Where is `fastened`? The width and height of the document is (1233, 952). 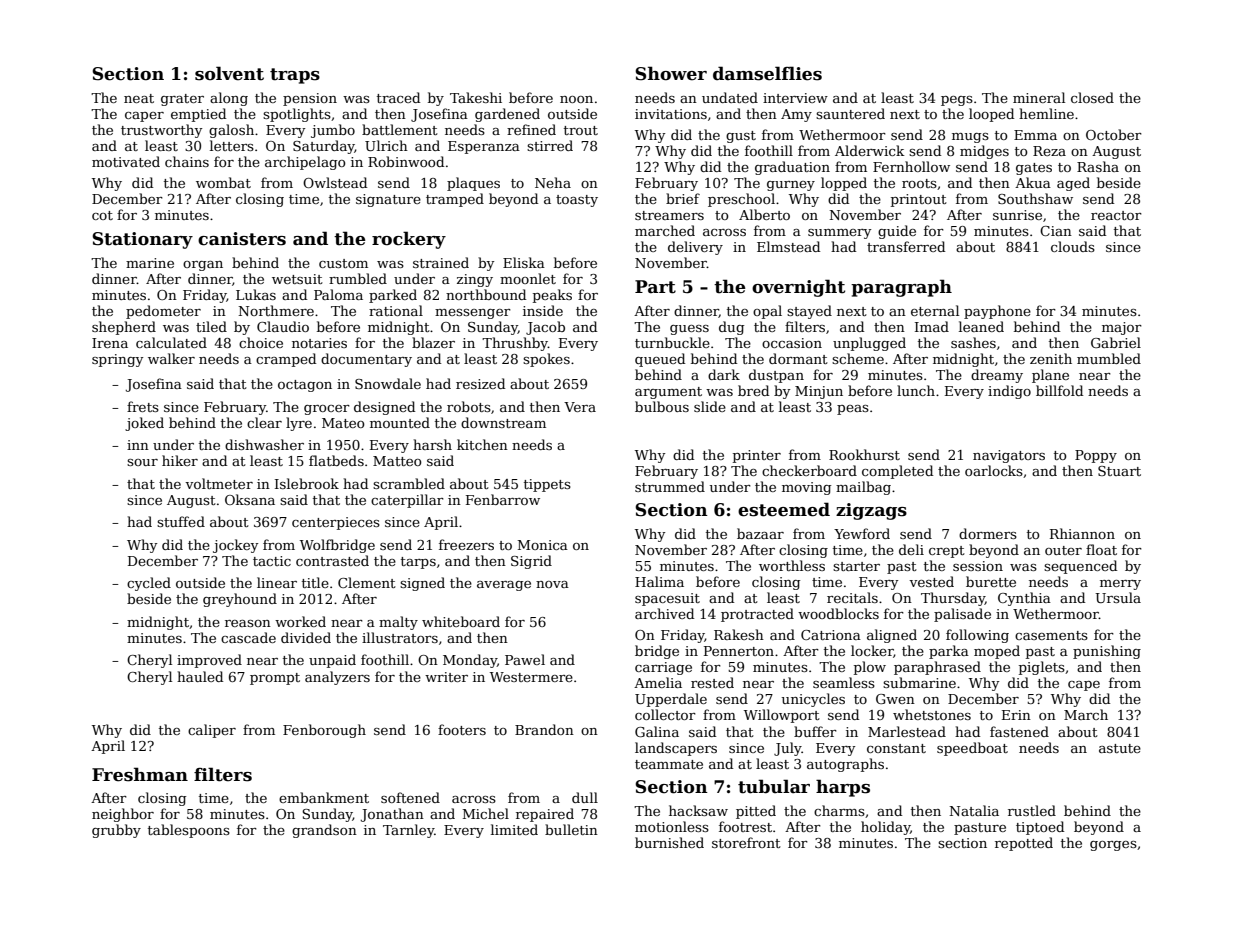
fastened is located at coordinates (1019, 731).
